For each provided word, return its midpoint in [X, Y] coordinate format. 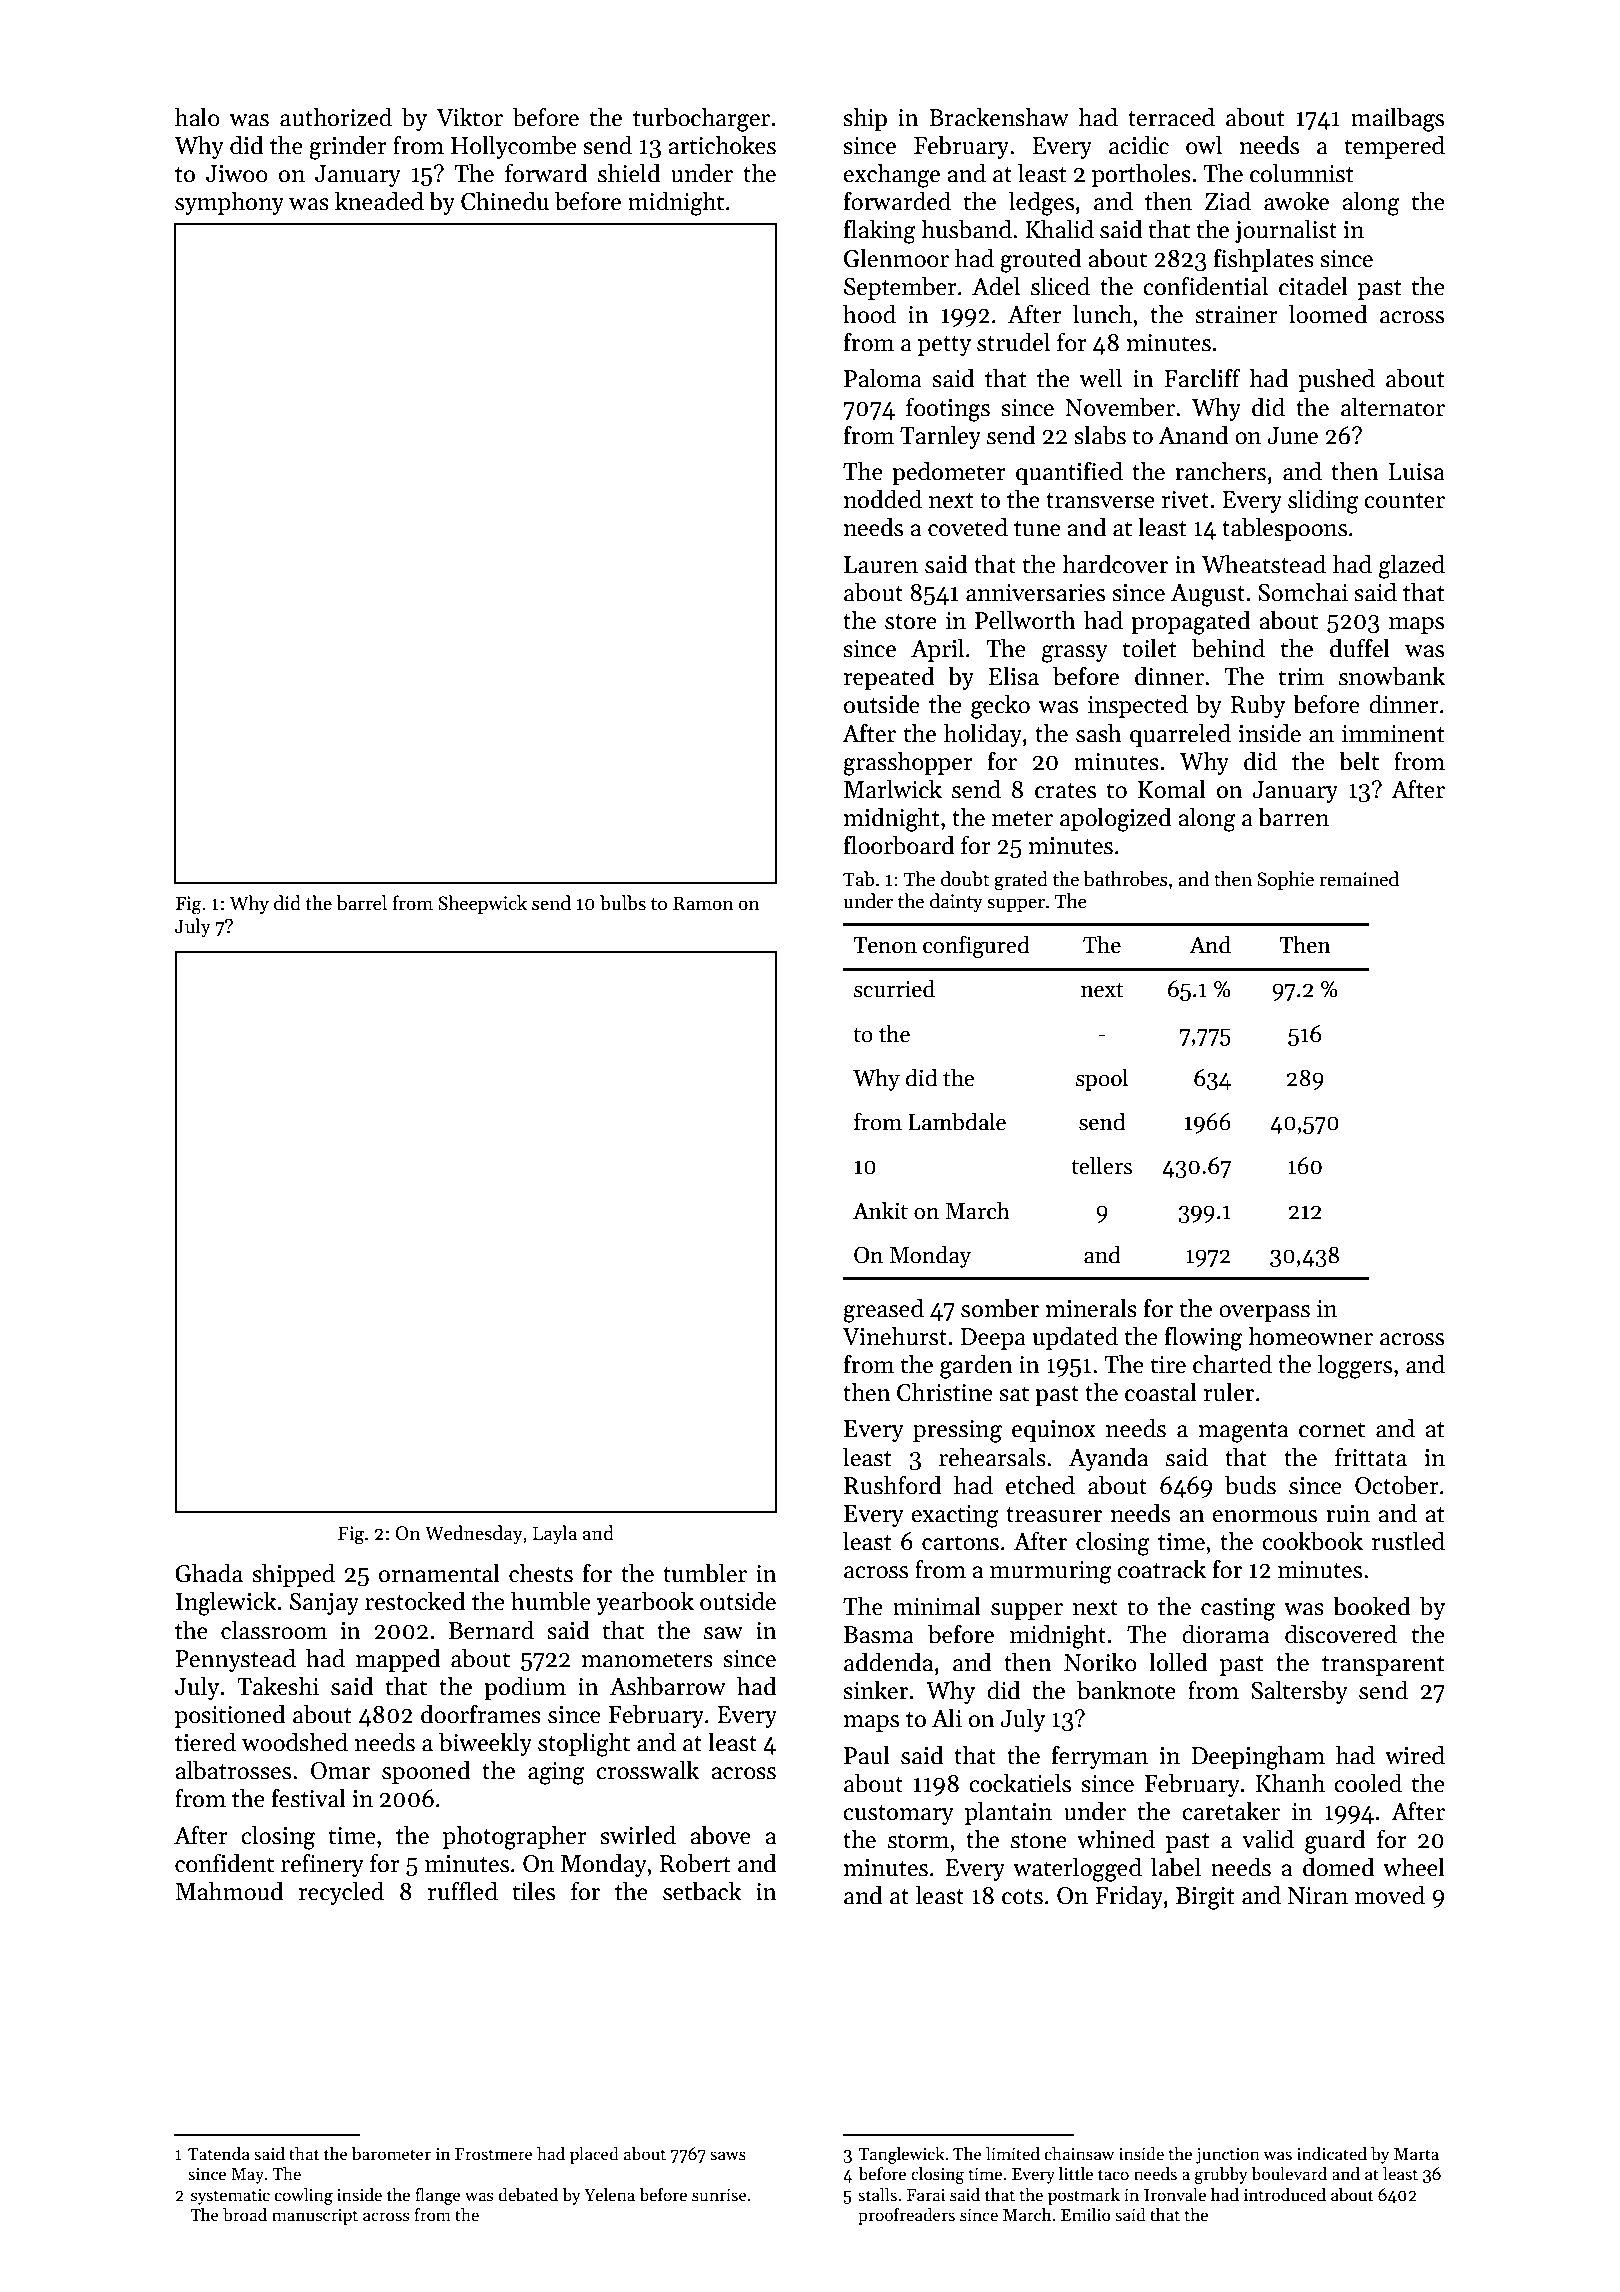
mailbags [1397, 119]
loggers [1355, 1366]
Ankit [880, 1210]
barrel [362, 903]
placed [594, 2155]
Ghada [209, 1573]
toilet [1150, 648]
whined [1116, 1839]
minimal [937, 1606]
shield [629, 173]
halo [197, 117]
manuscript [315, 2217]
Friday [1129, 1897]
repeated [889, 678]
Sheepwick [482, 904]
